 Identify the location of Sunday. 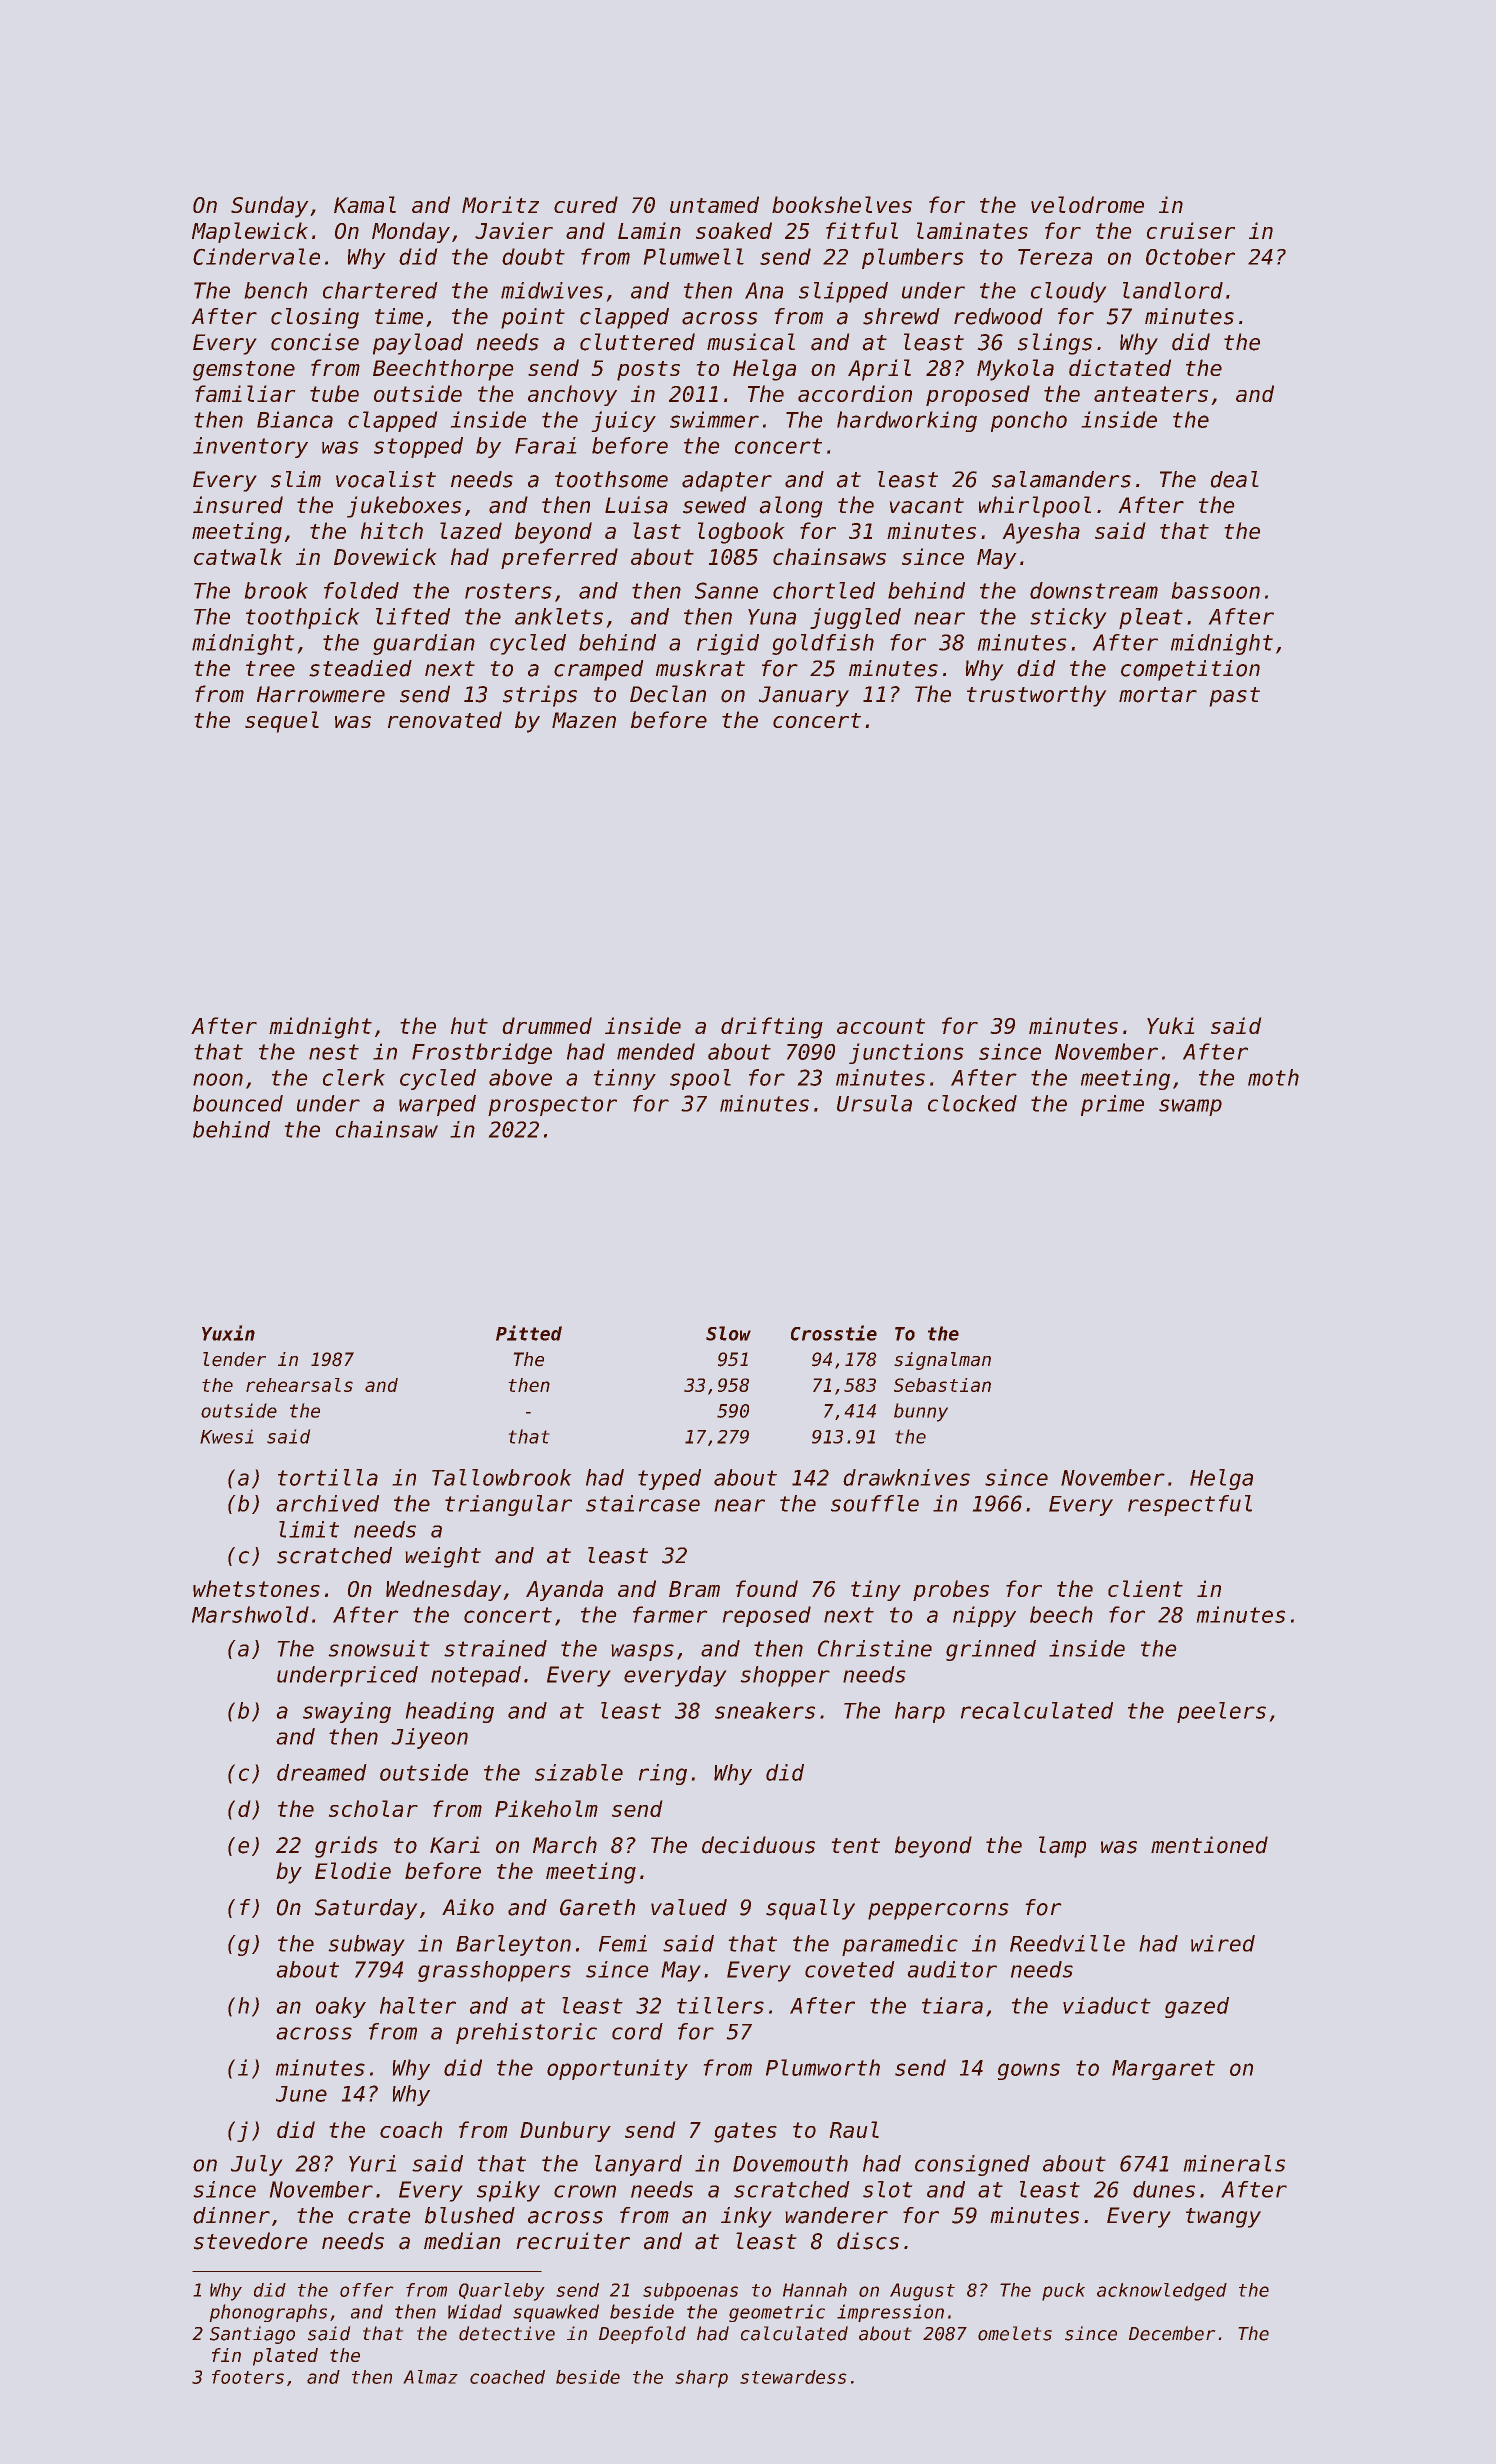
(270, 207).
